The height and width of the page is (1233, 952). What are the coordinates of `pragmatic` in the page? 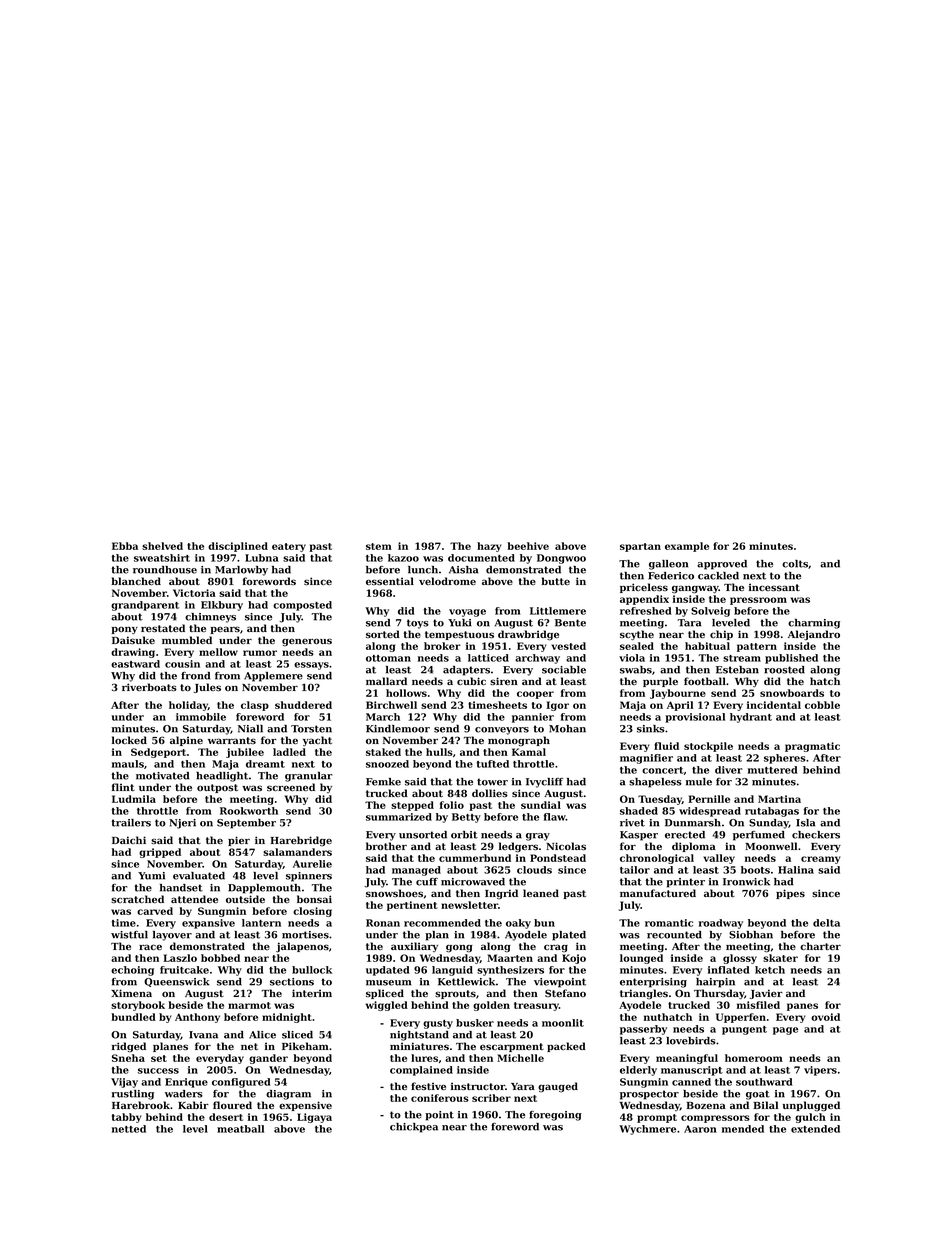 It's located at (812, 747).
